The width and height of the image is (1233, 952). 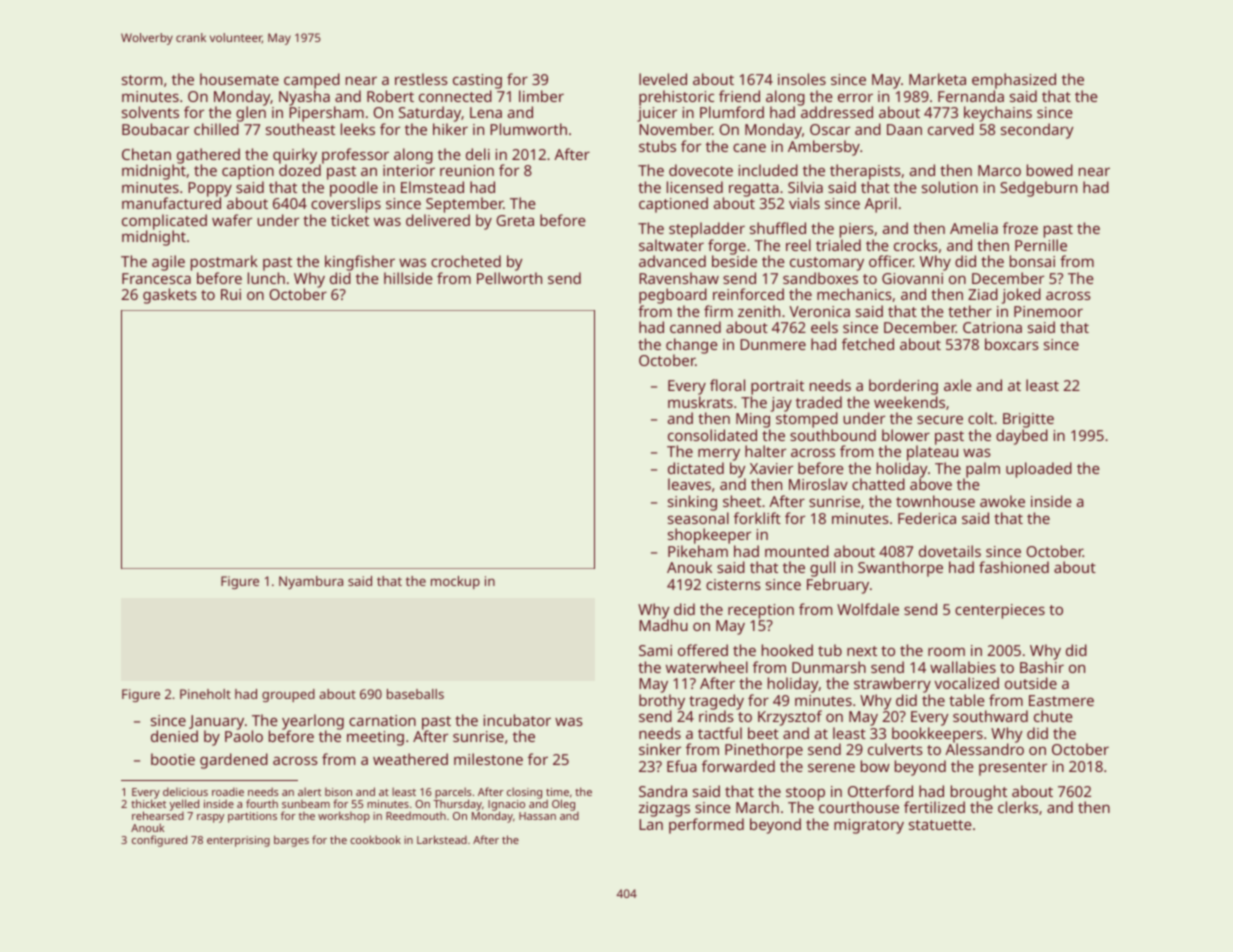 I want to click on seasonal, so click(x=698, y=518).
